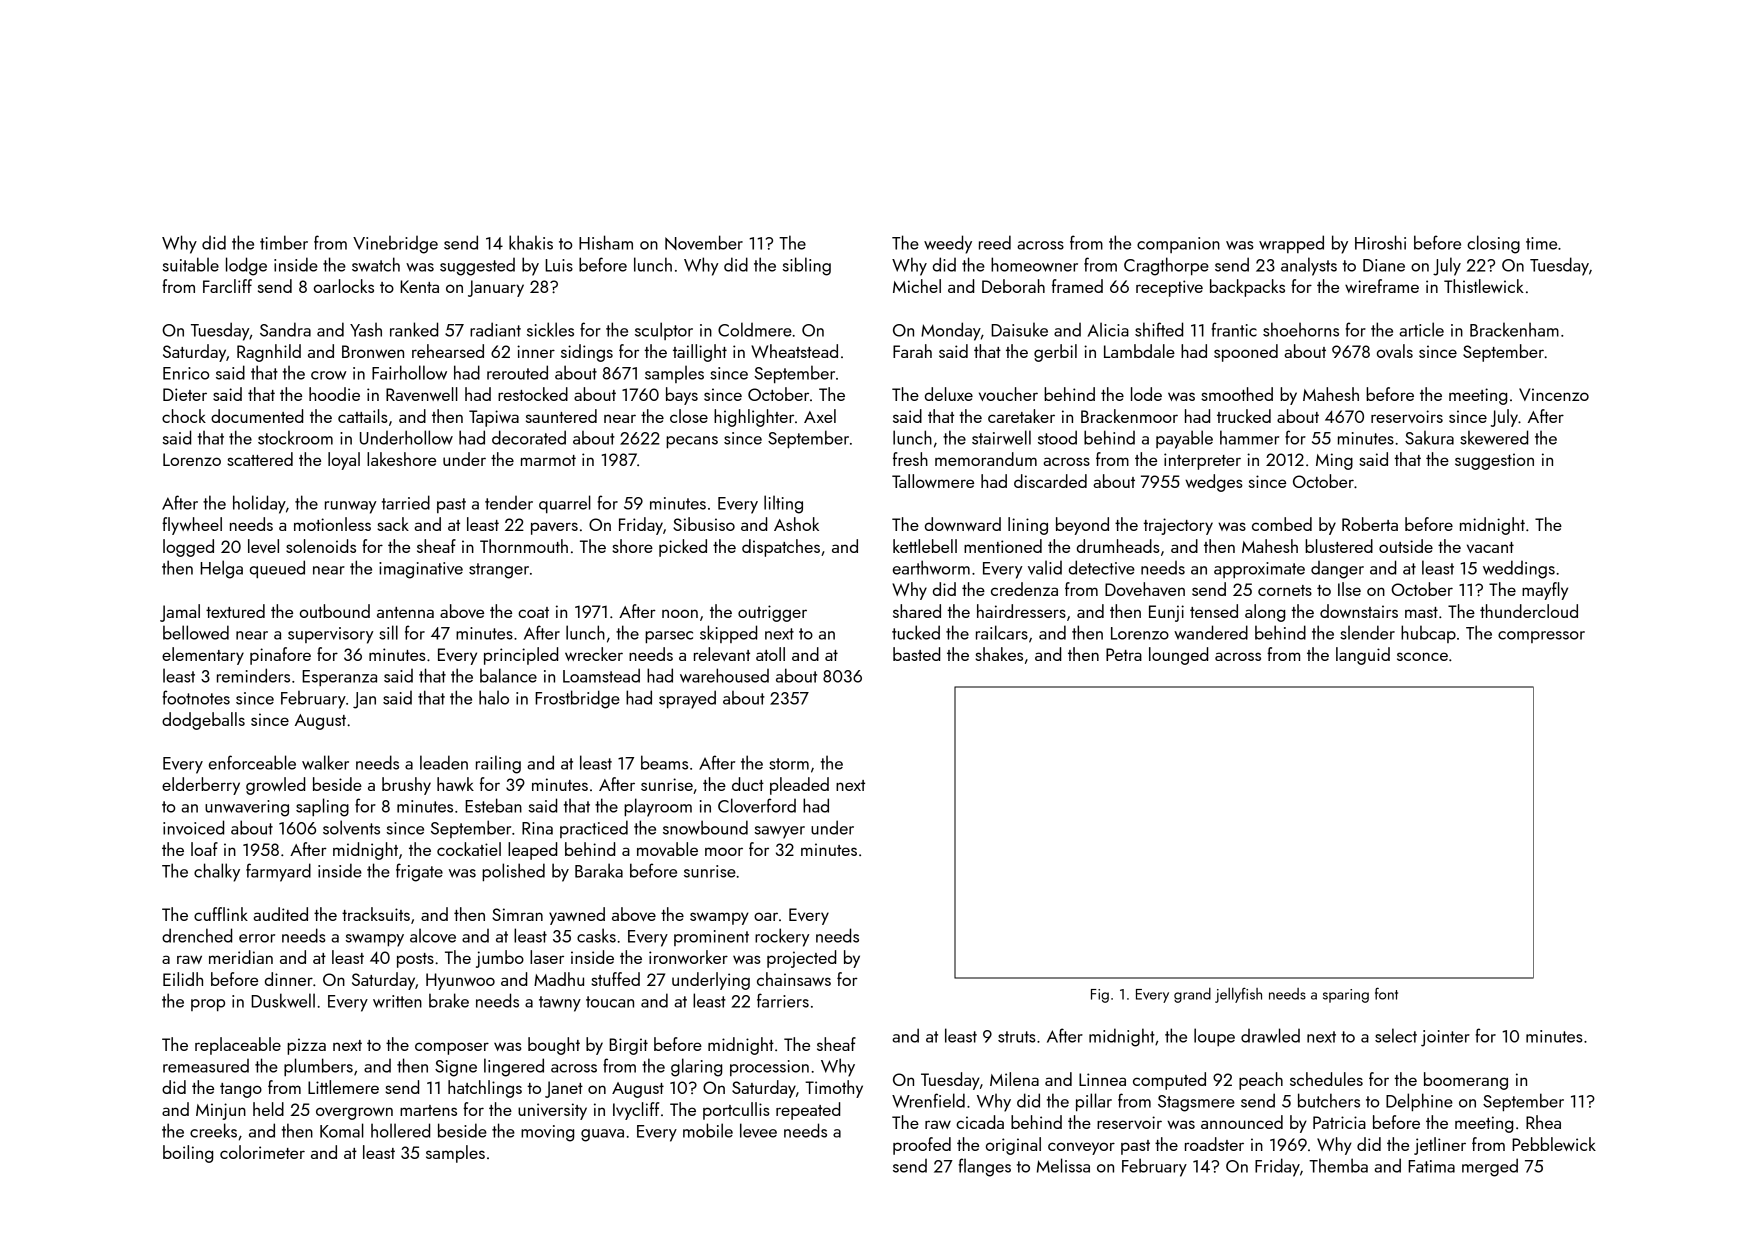 Image resolution: width=1758 pixels, height=1243 pixels. What do you see at coordinates (1291, 244) in the image?
I see `wrapped` at bounding box center [1291, 244].
